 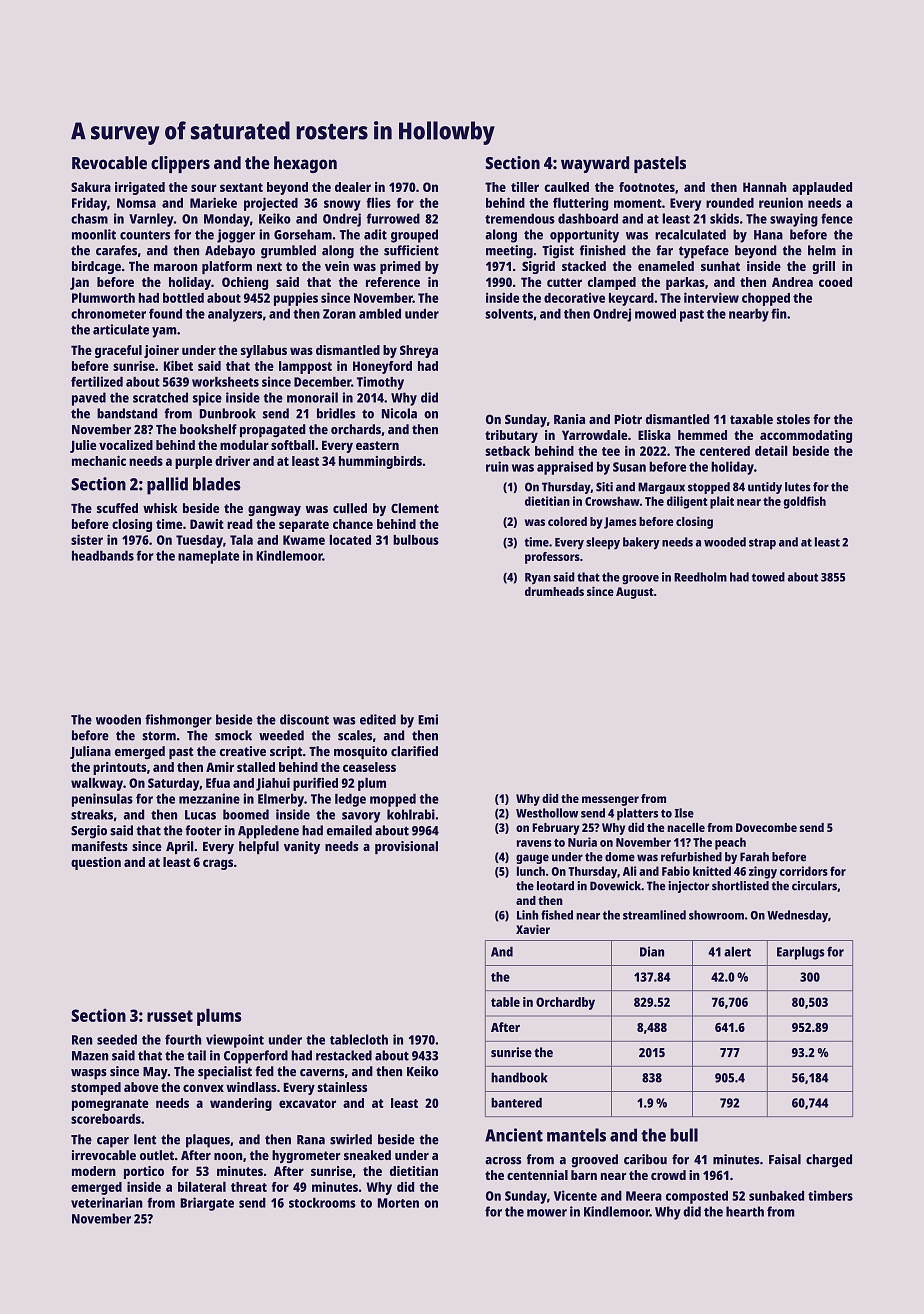 I want to click on Reedholm, so click(x=700, y=577).
